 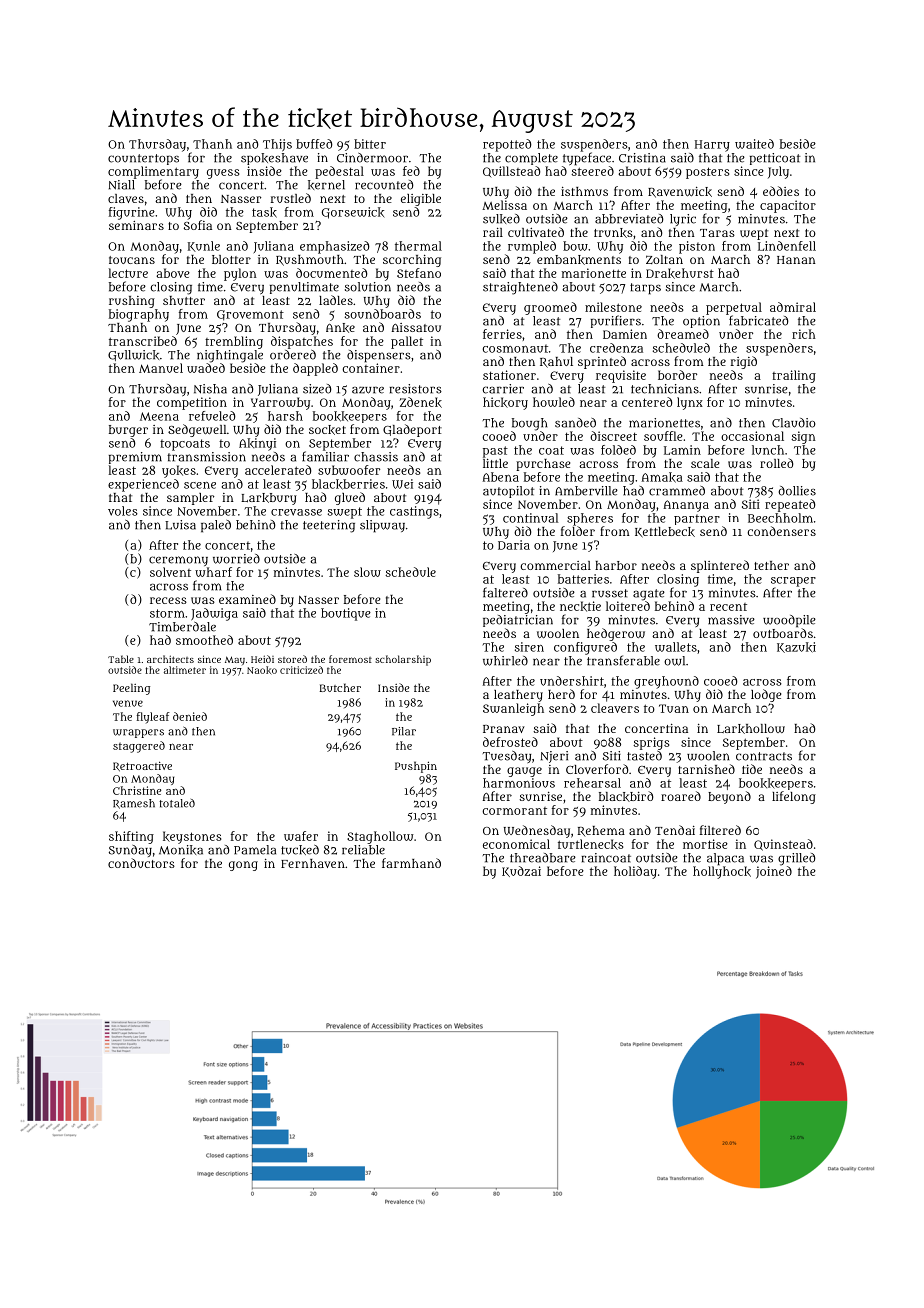 What do you see at coordinates (521, 871) in the screenshot?
I see `Kudzai` at bounding box center [521, 871].
